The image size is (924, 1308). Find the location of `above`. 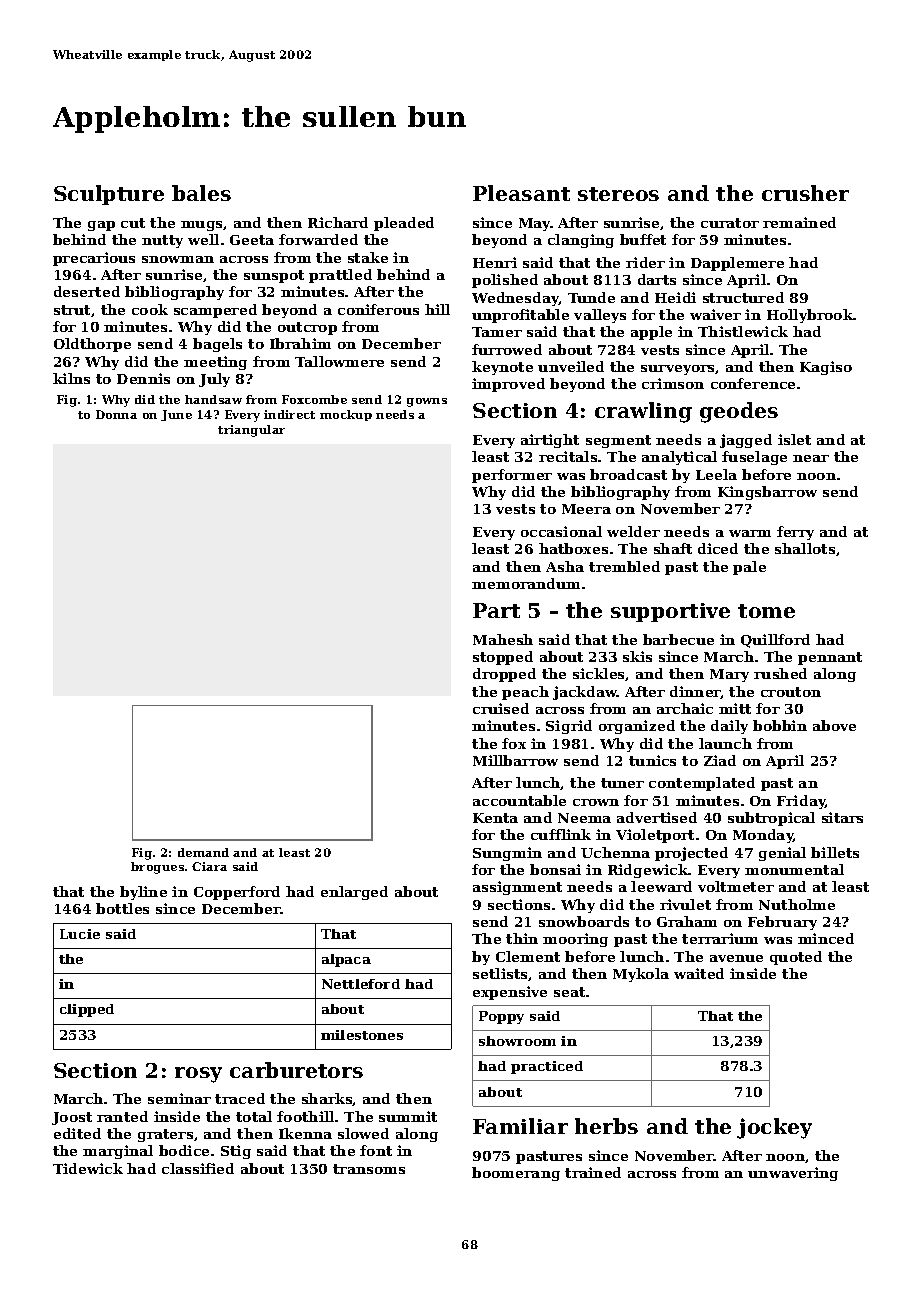

above is located at coordinates (834, 725).
